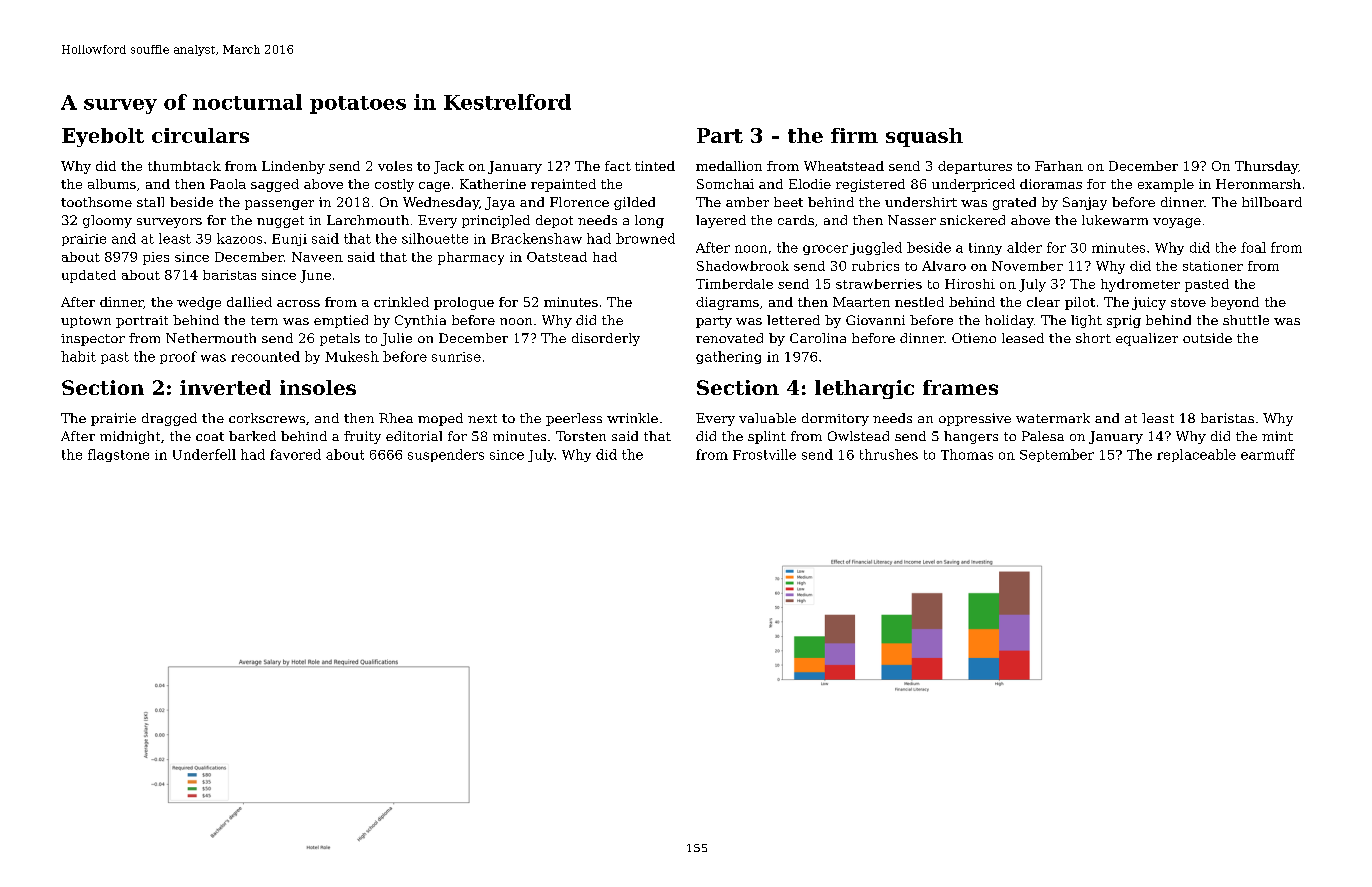  Describe the element at coordinates (1272, 202) in the screenshot. I see `billboard` at that location.
